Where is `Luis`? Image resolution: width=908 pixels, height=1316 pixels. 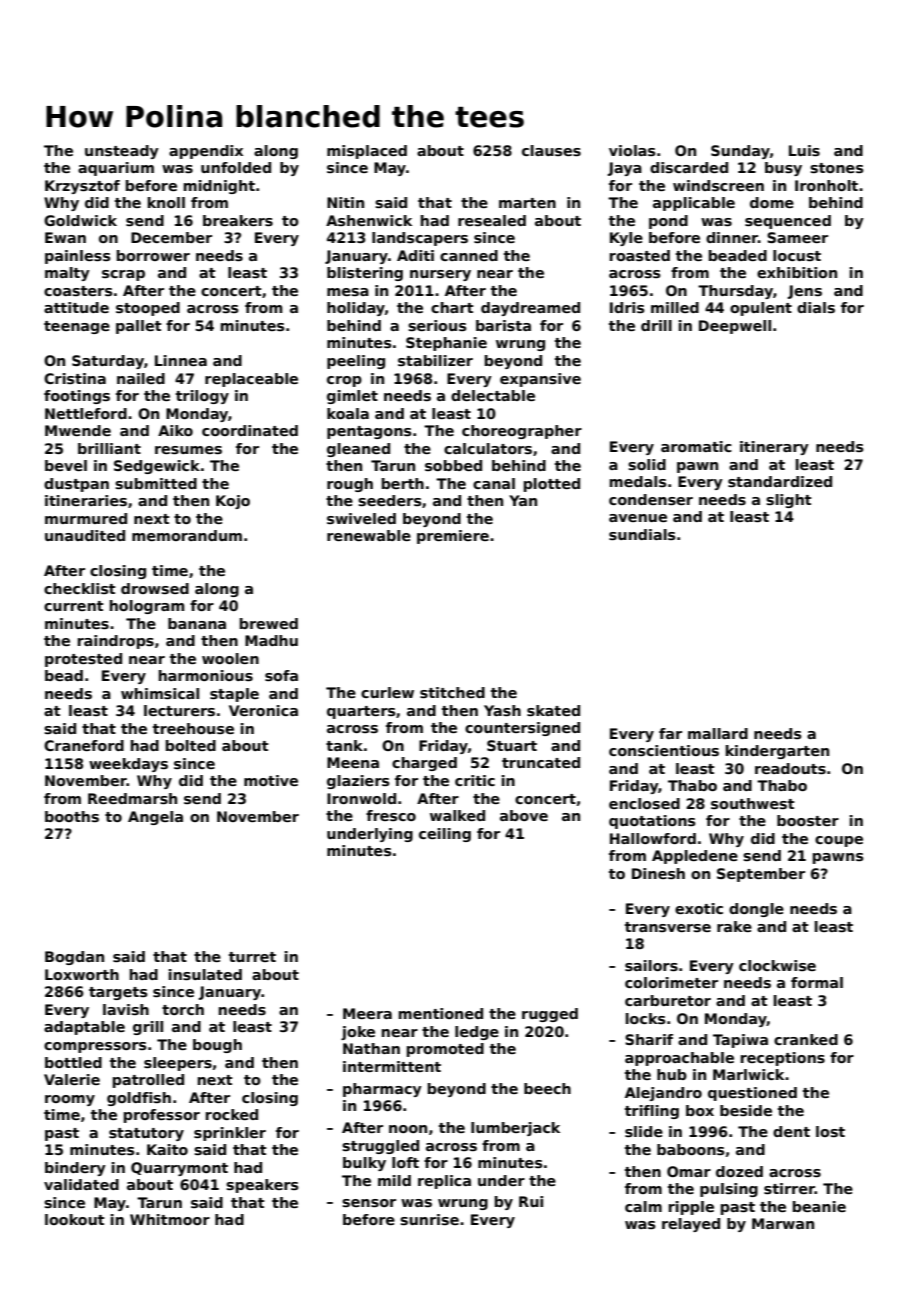
Luis is located at coordinates (804, 150).
